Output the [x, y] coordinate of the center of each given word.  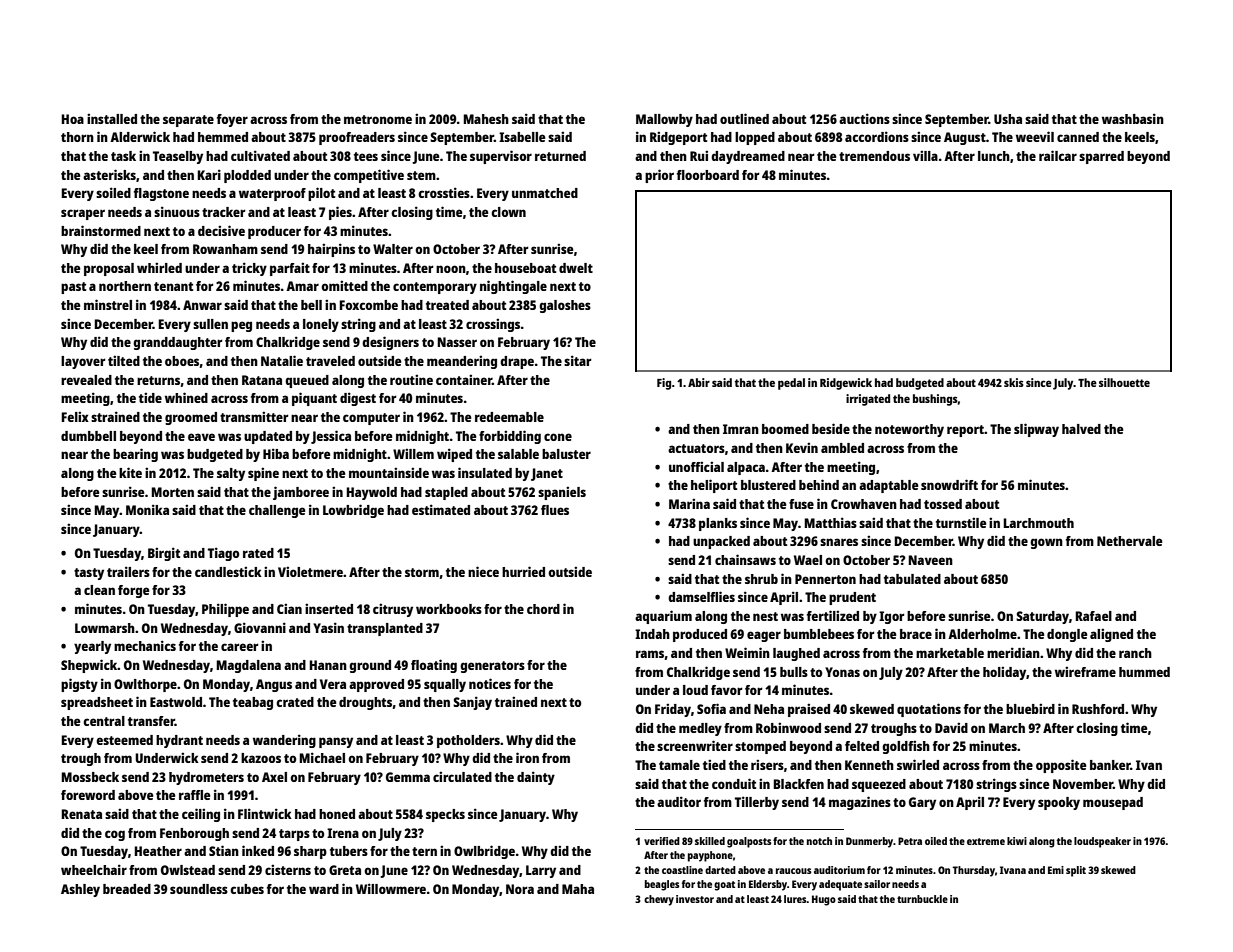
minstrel [108, 304]
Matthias [830, 522]
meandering [462, 362]
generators [492, 667]
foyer [232, 120]
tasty [89, 574]
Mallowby [664, 120]
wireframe [1085, 671]
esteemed [124, 740]
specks [445, 815]
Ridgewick [846, 384]
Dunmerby [869, 842]
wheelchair [94, 869]
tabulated [912, 579]
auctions [864, 118]
